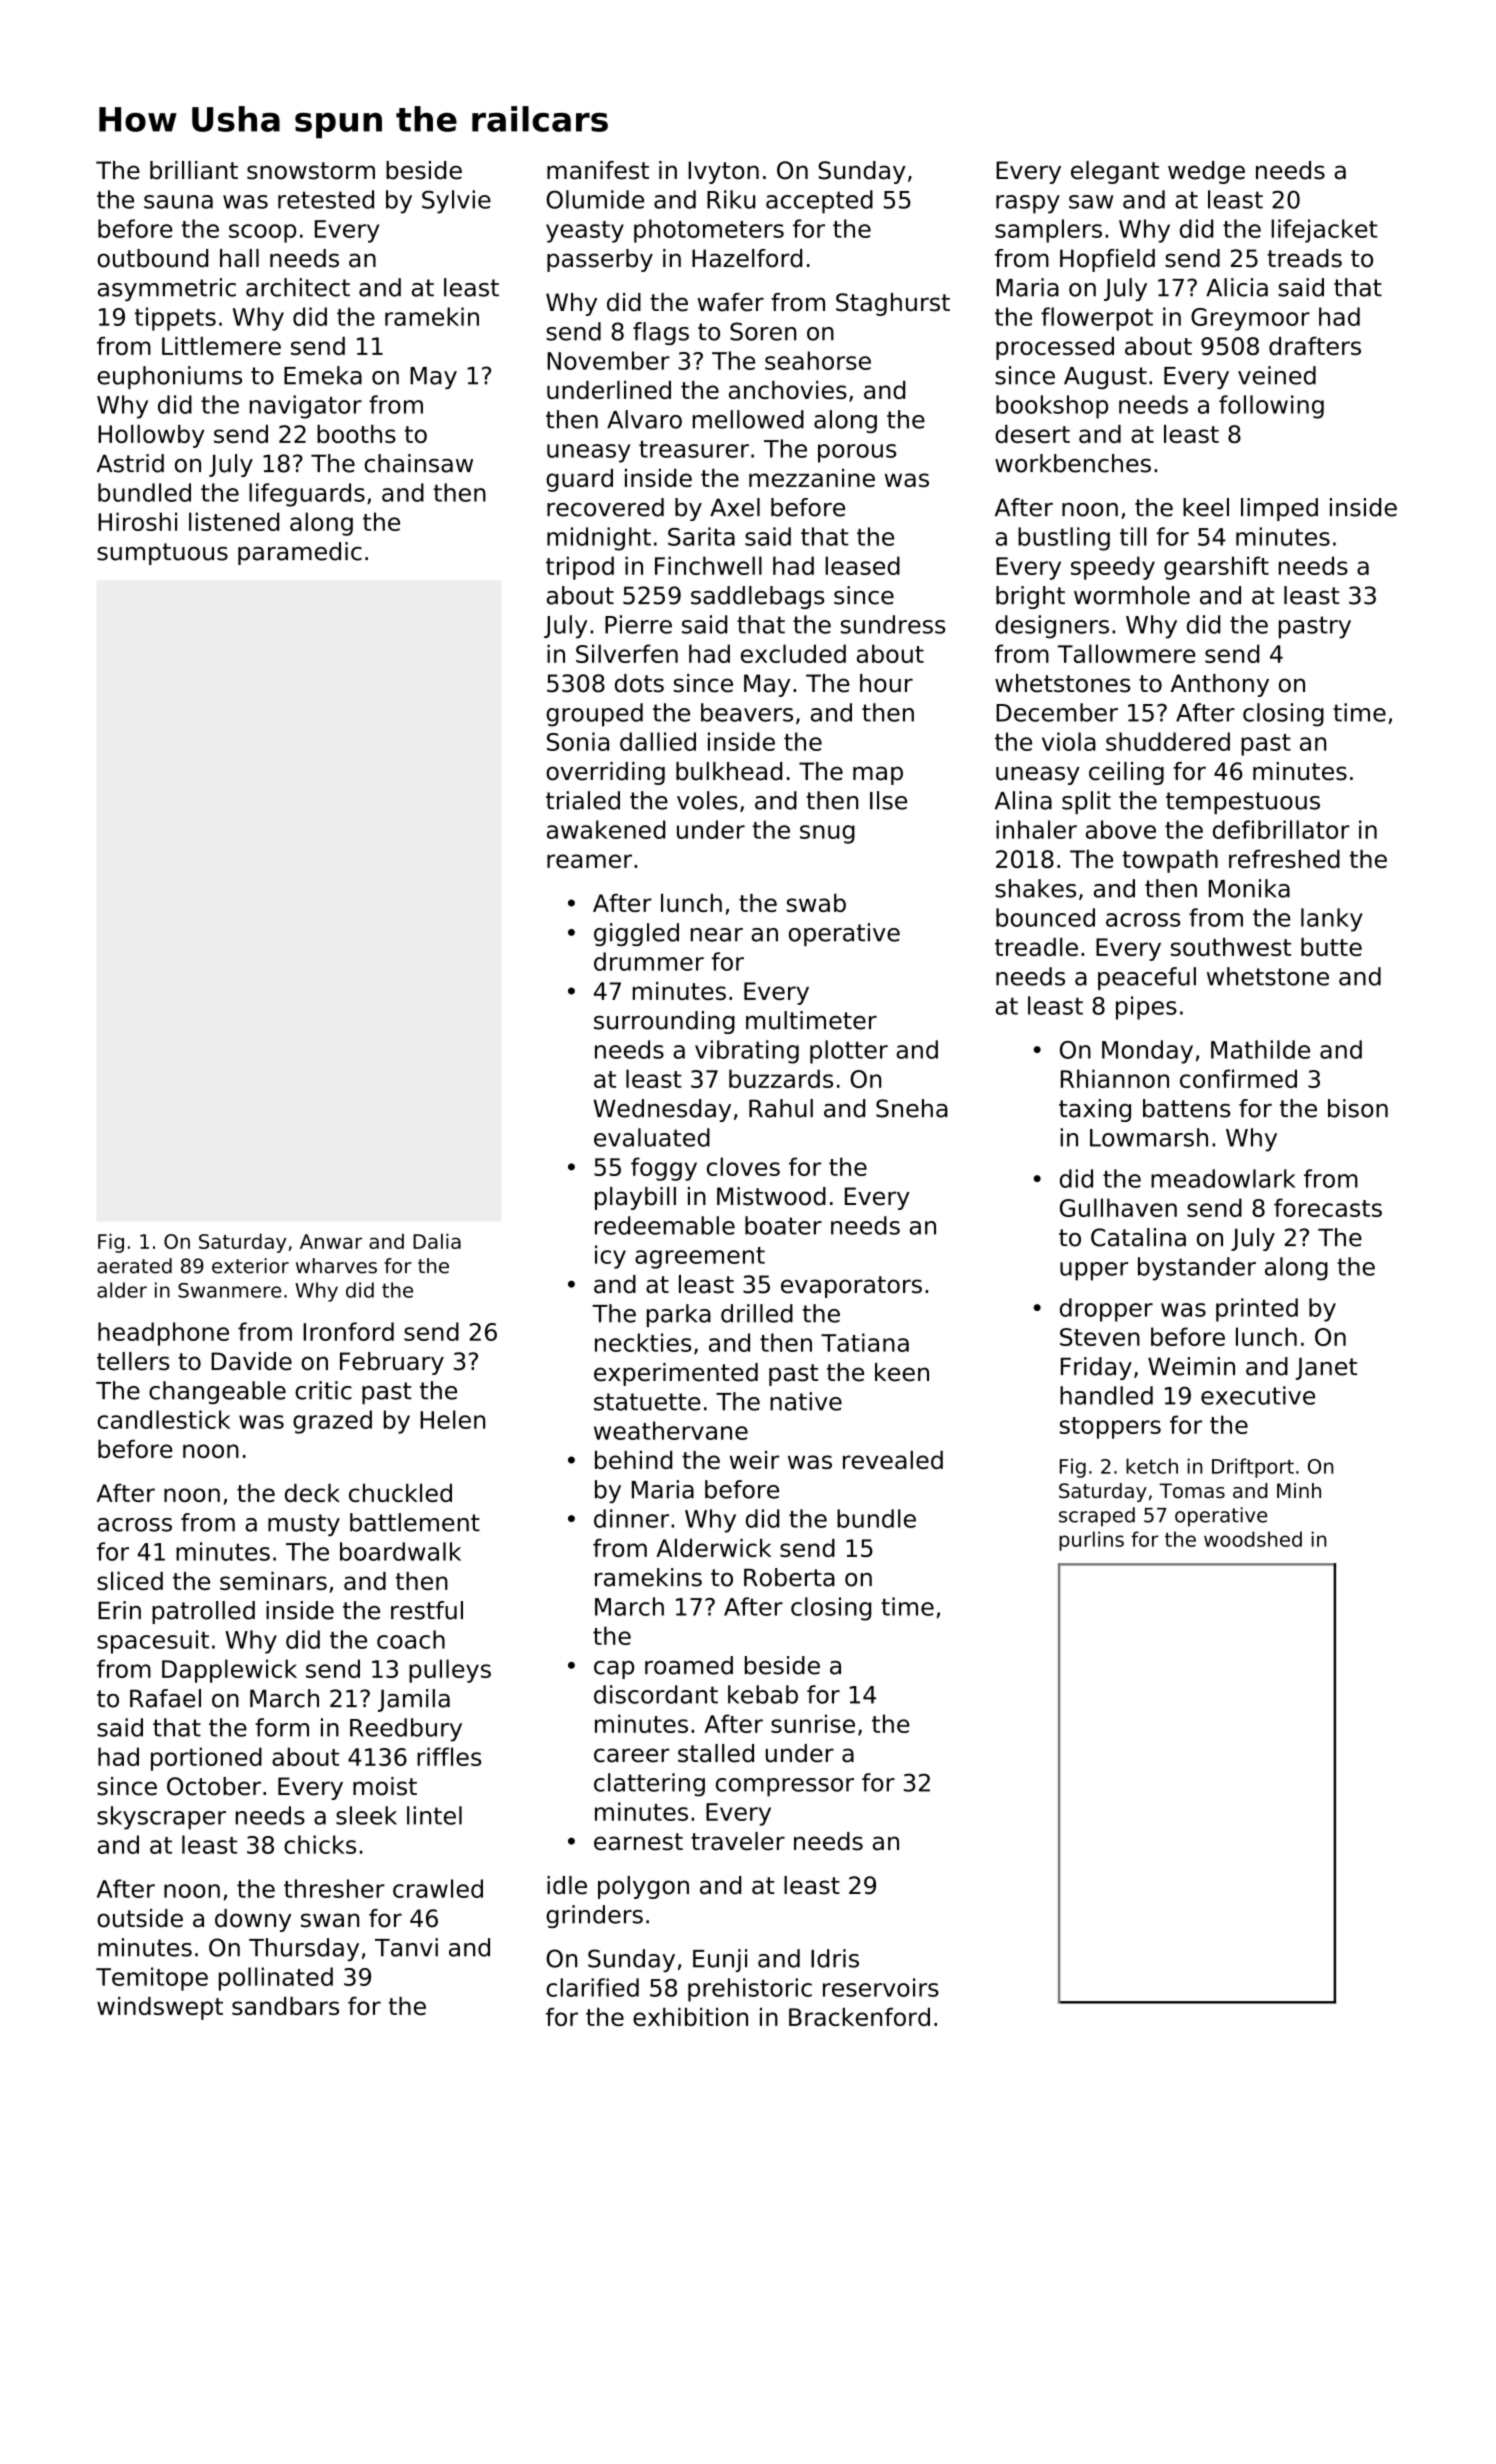 Image resolution: width=1496 pixels, height=2464 pixels. Describe the element at coordinates (598, 170) in the image. I see `manifest` at that location.
